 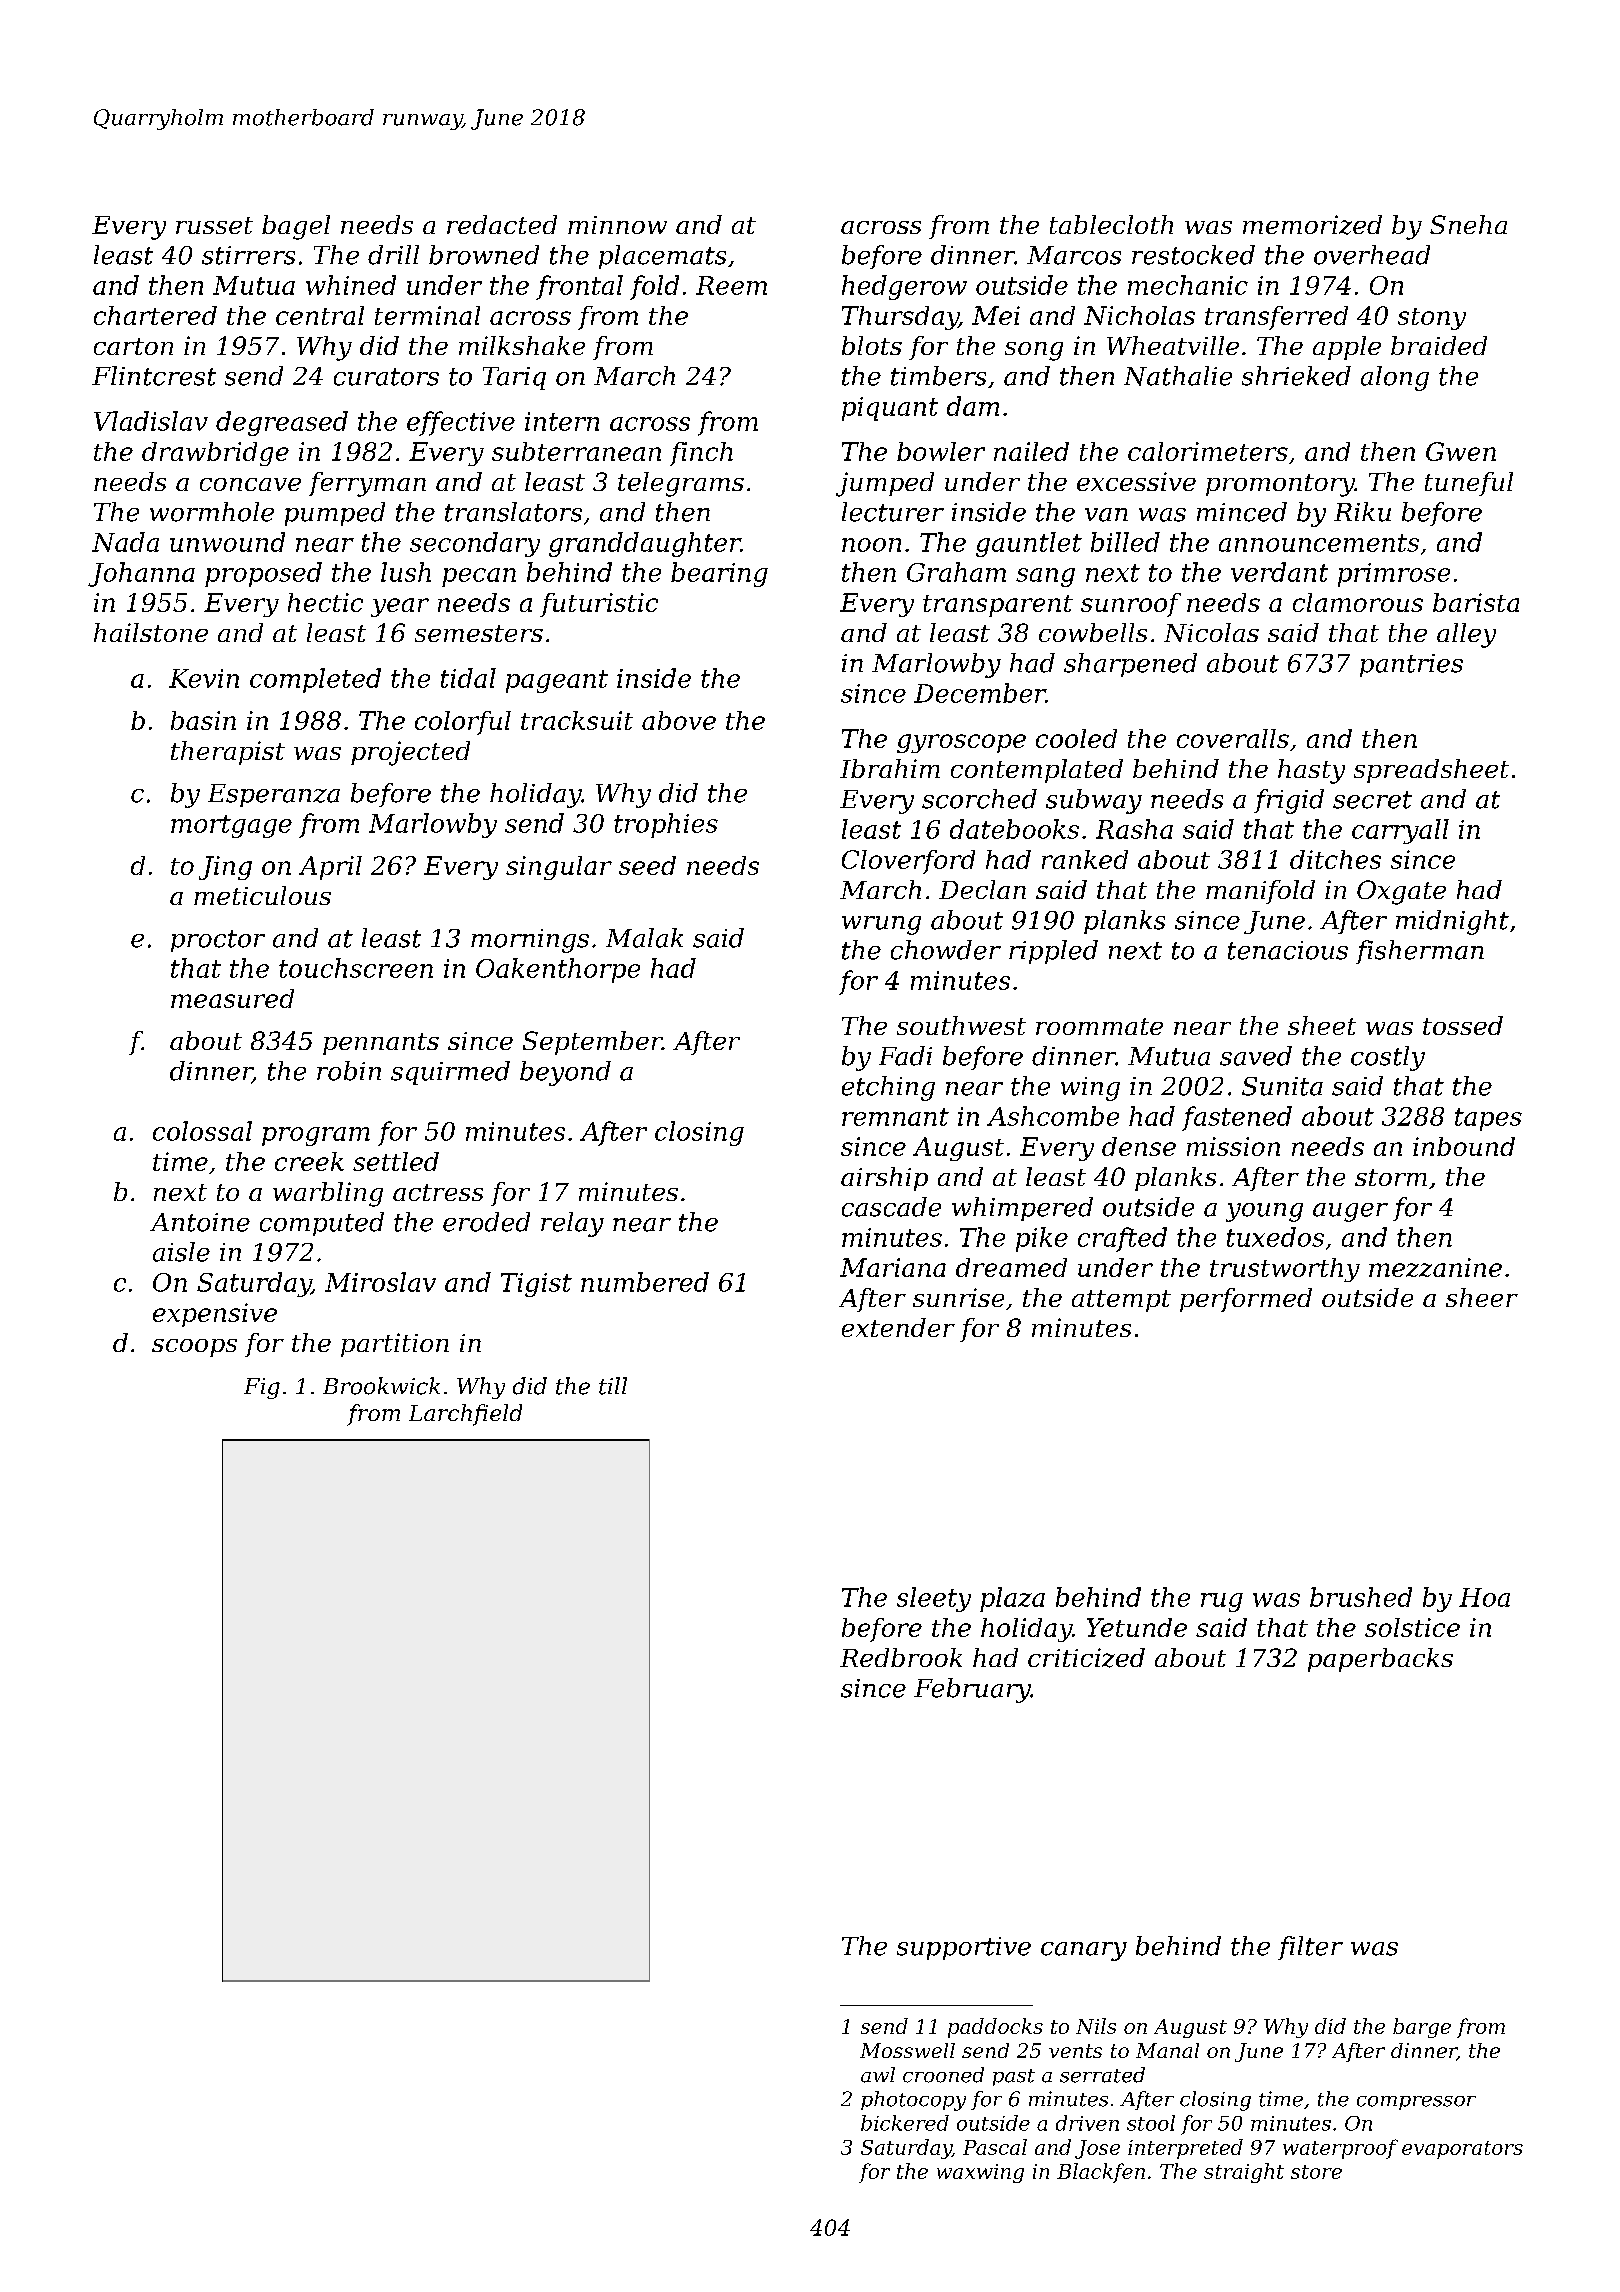 What do you see at coordinates (262, 1388) in the document?
I see `Fig` at bounding box center [262, 1388].
